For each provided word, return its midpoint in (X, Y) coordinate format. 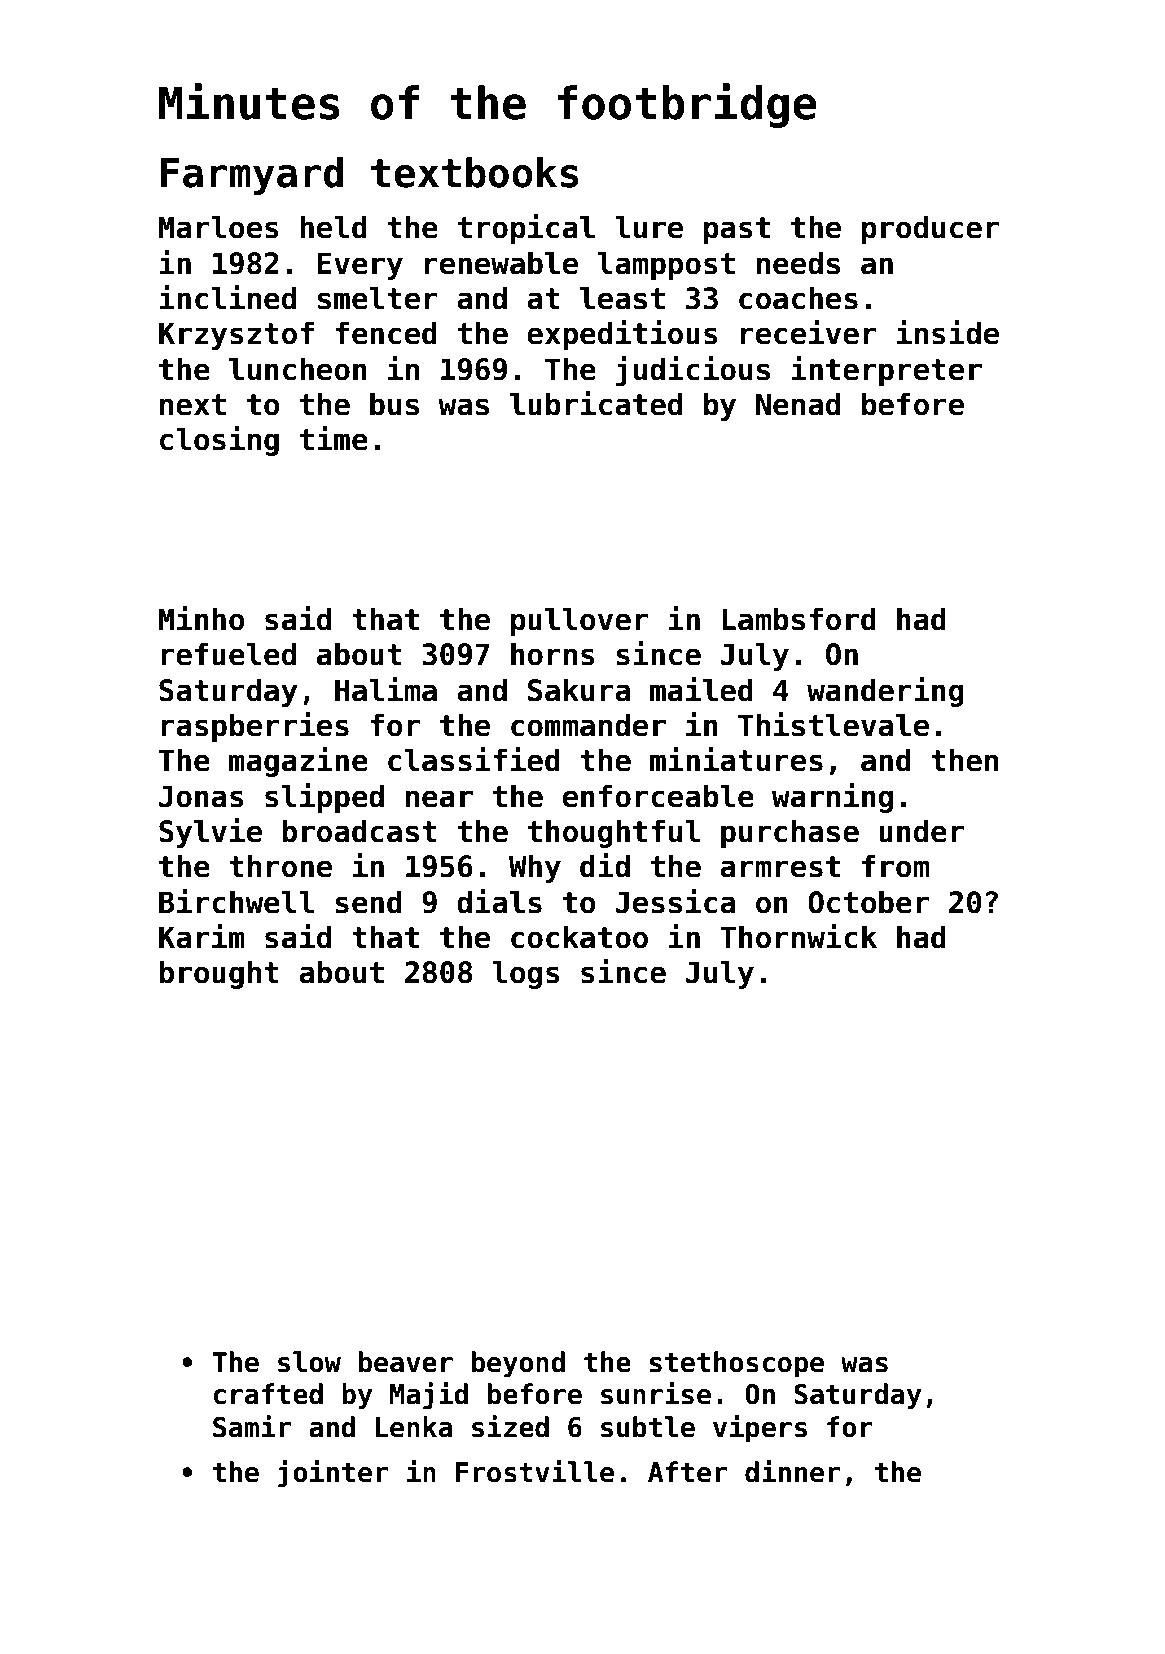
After (687, 1472)
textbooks (474, 172)
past (737, 230)
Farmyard (252, 176)
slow (309, 1362)
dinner (792, 1471)
